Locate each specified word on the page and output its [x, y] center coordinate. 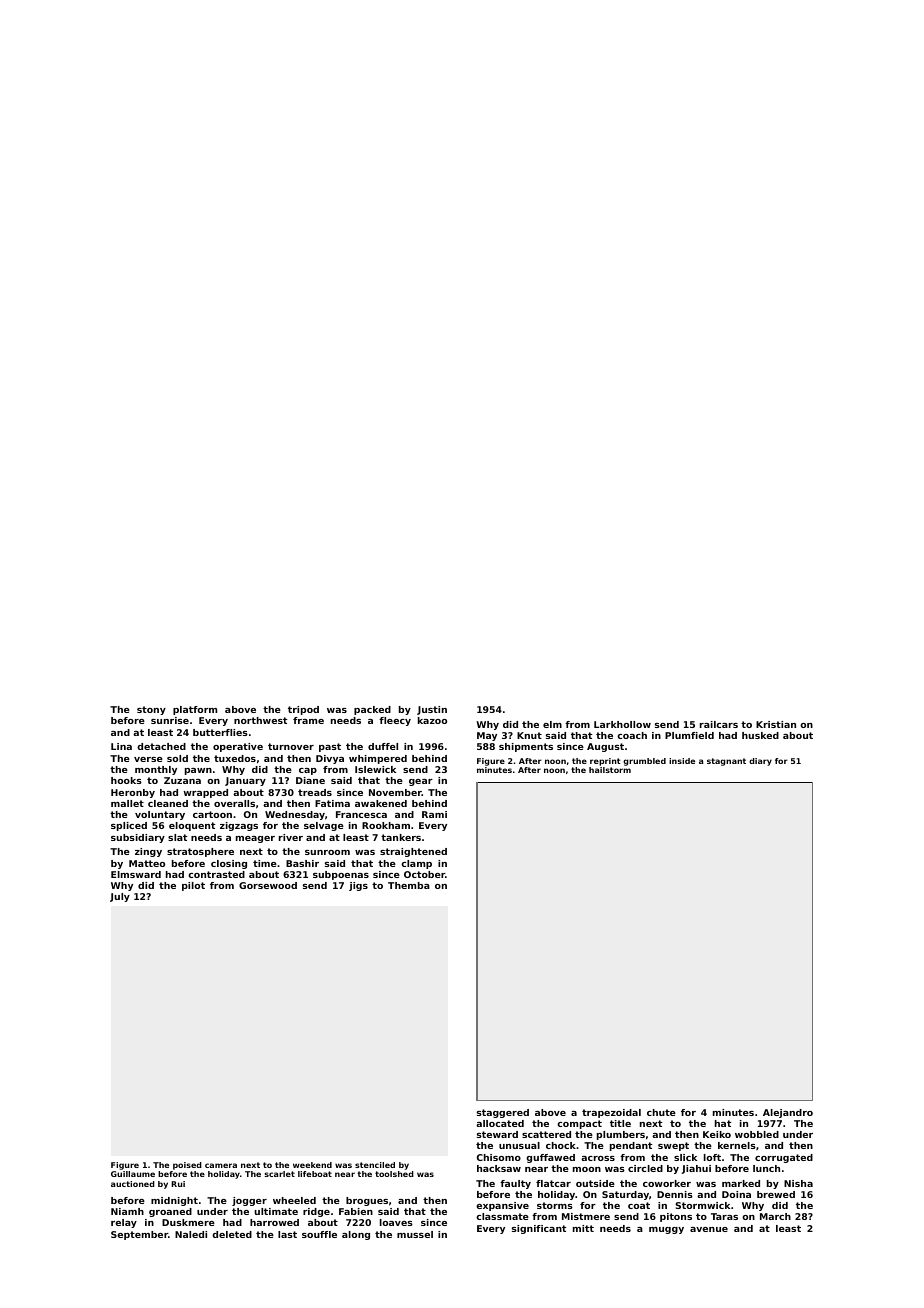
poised [187, 1166]
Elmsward [136, 874]
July [120, 897]
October [424, 874]
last [287, 1234]
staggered [503, 1113]
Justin [432, 710]
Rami [434, 814]
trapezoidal [611, 1113]
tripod [303, 710]
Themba [409, 885]
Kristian [776, 724]
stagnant [726, 762]
